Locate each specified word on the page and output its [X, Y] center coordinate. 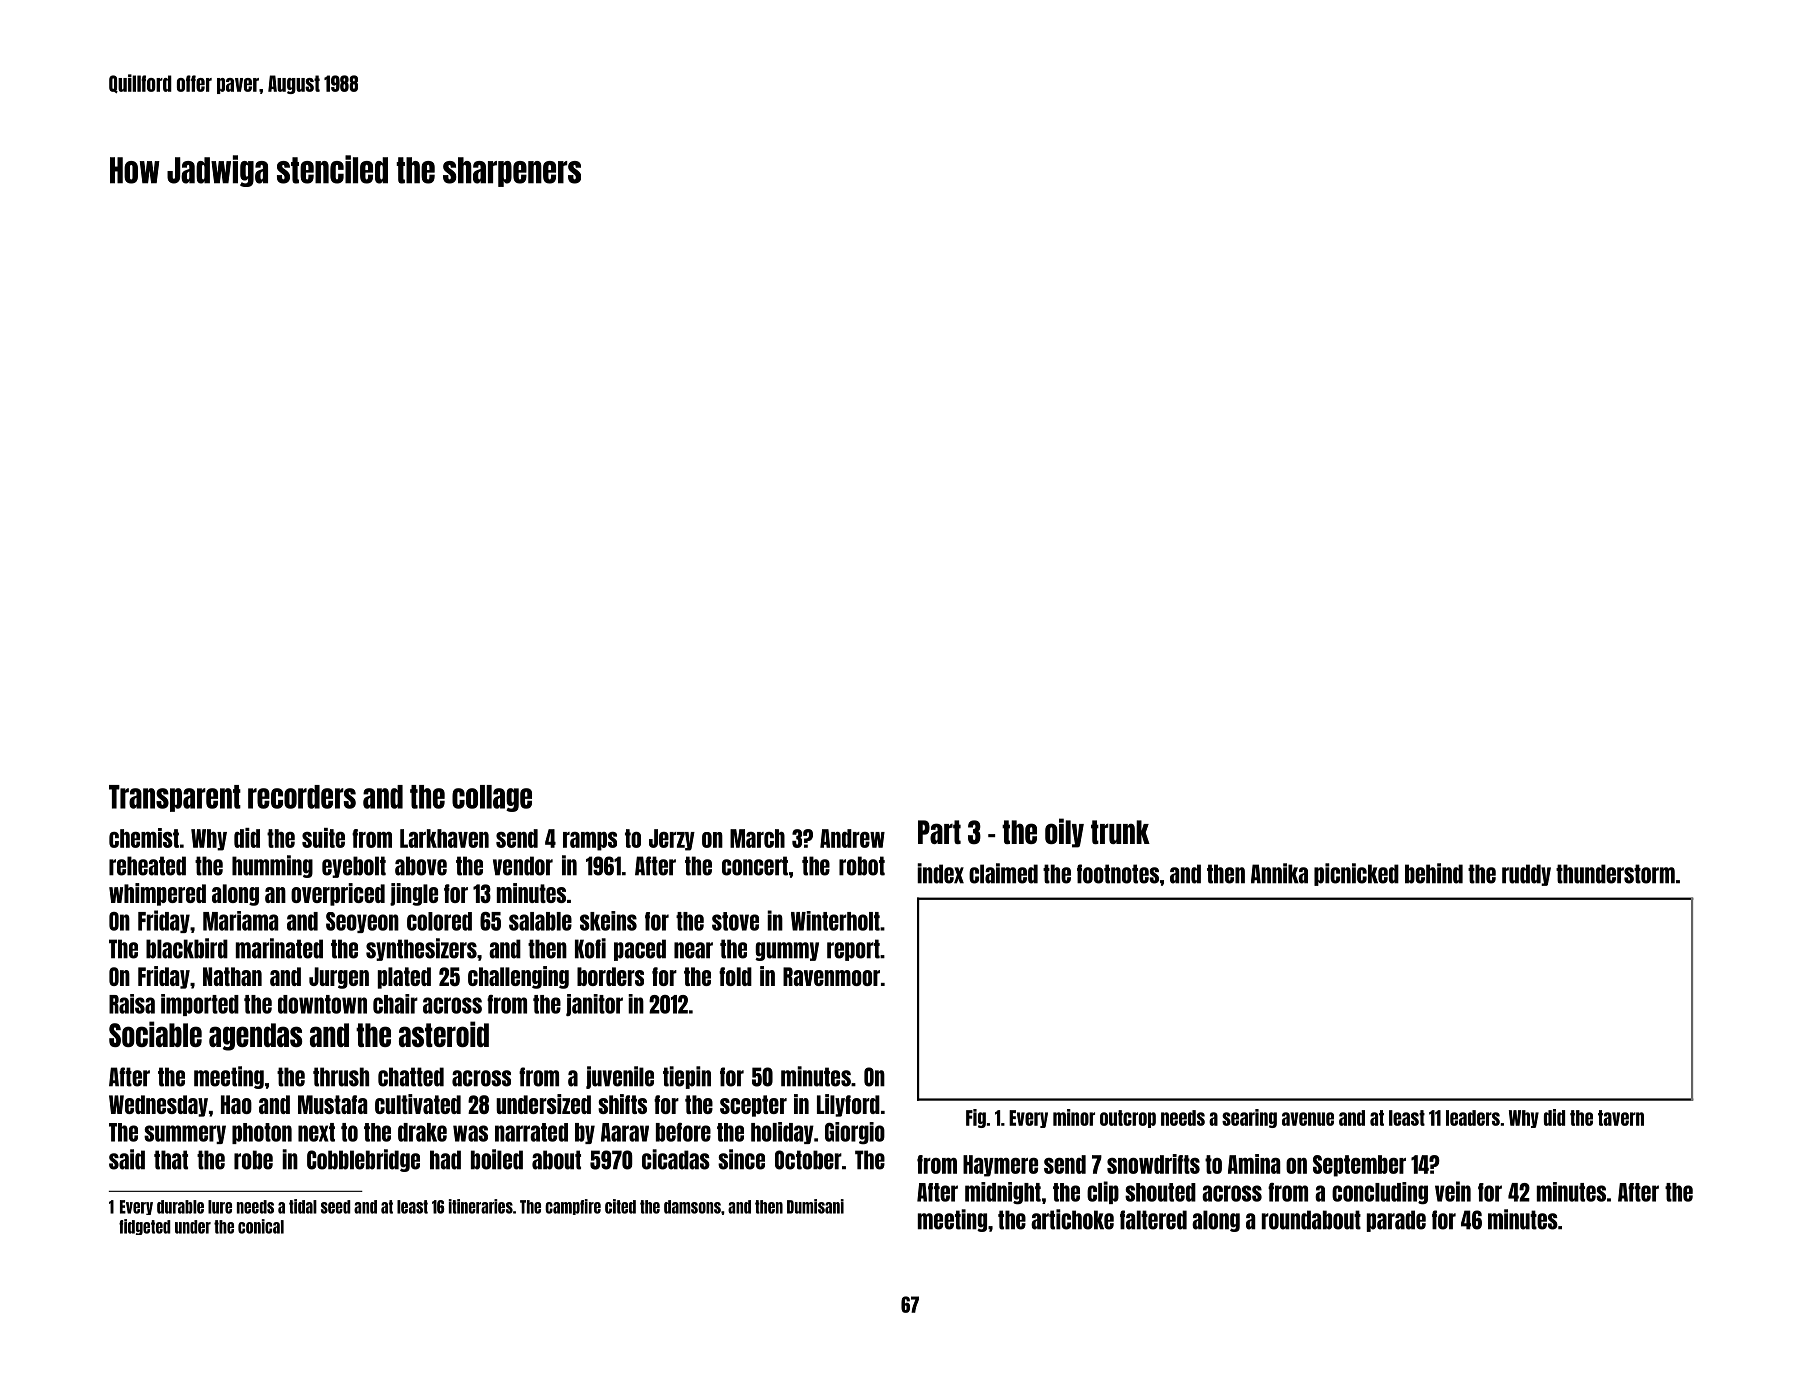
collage [492, 798]
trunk [1120, 832]
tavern [1621, 1118]
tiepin [687, 1077]
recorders [302, 797]
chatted [411, 1077]
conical [261, 1226]
